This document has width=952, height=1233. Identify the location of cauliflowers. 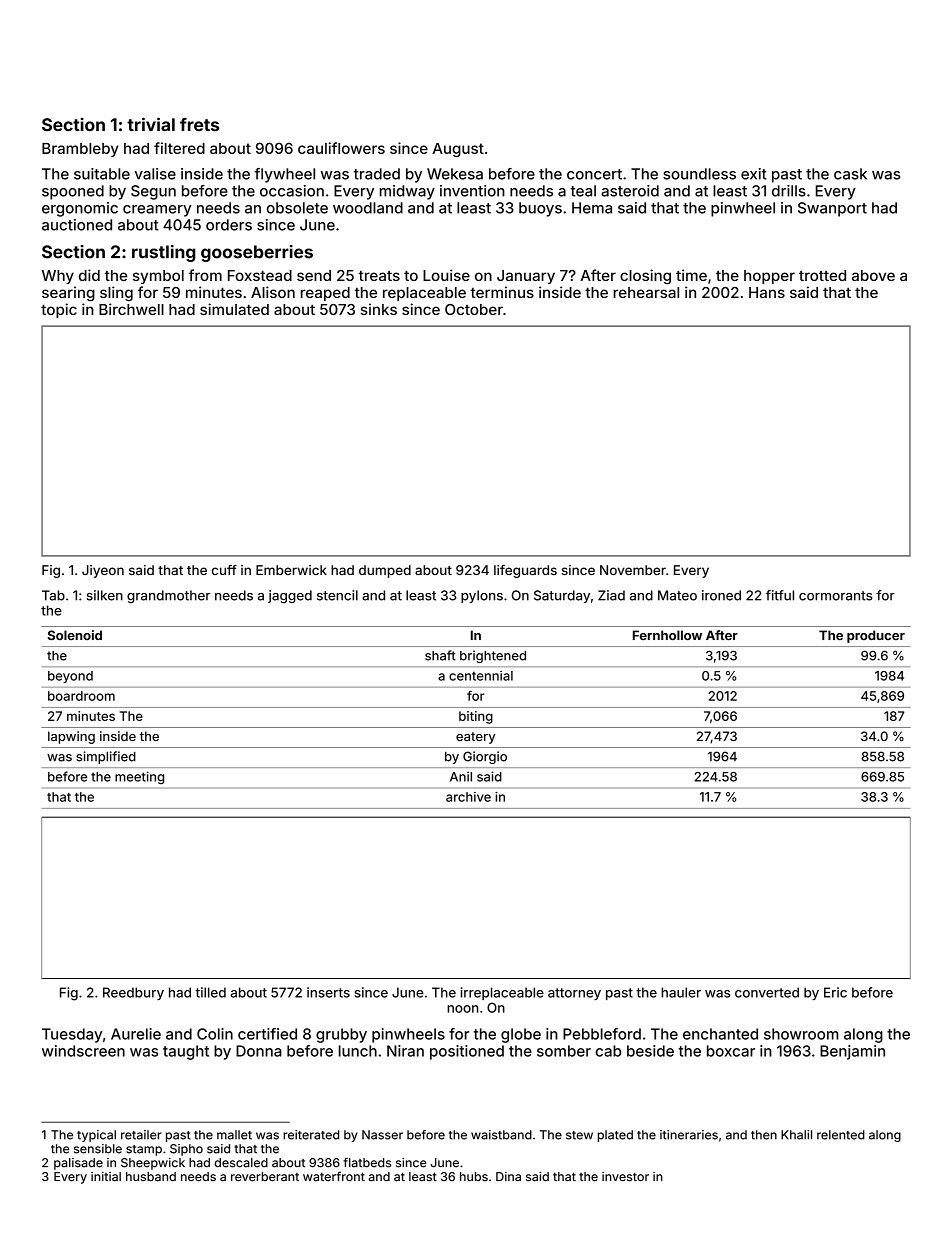
(341, 148).
